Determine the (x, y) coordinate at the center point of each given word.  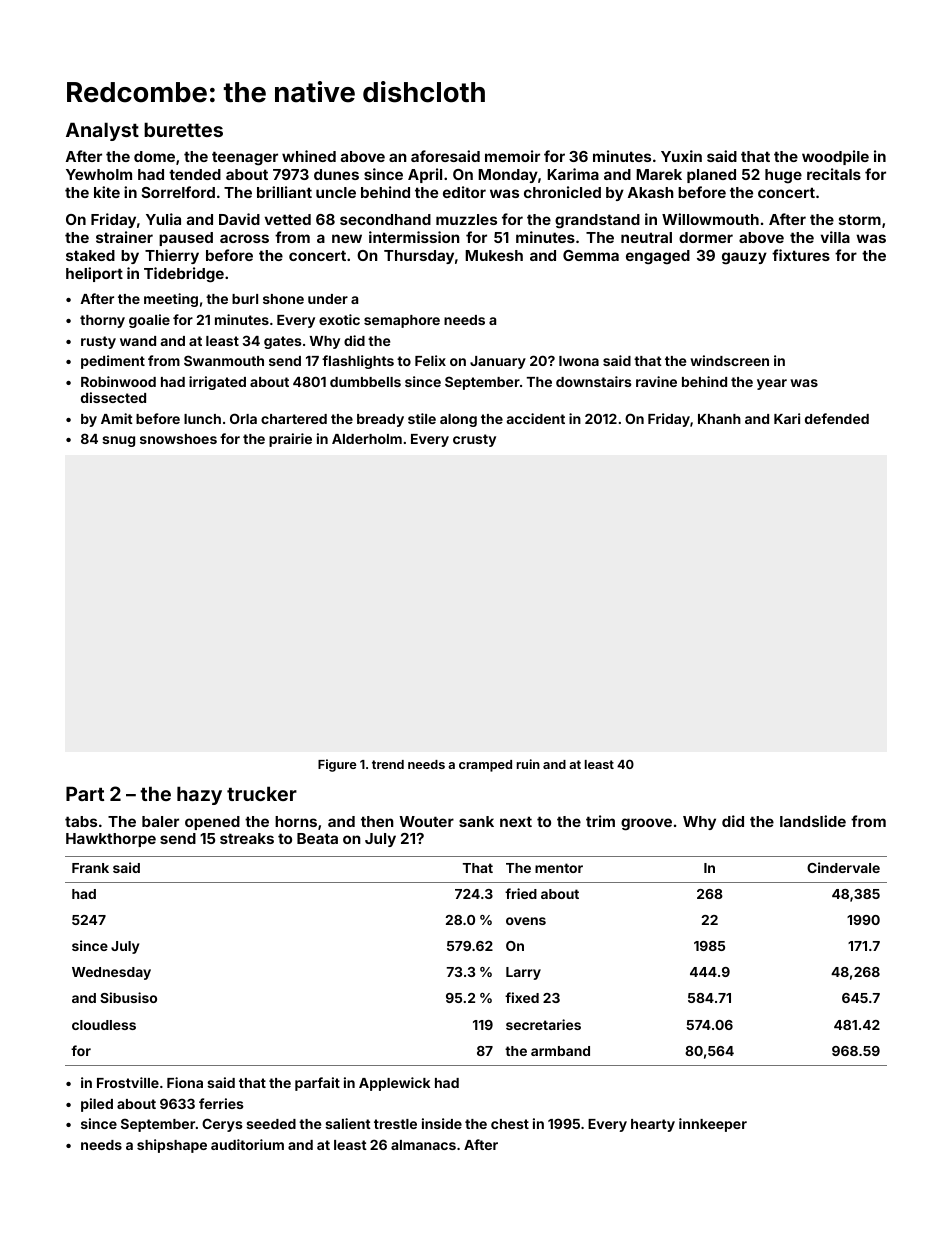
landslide (813, 821)
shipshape (172, 1146)
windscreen (729, 360)
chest (510, 1124)
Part (85, 793)
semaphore (402, 321)
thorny (102, 321)
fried (521, 893)
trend (388, 764)
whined (309, 156)
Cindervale (843, 867)
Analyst (102, 131)
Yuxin (681, 156)
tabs (81, 821)
